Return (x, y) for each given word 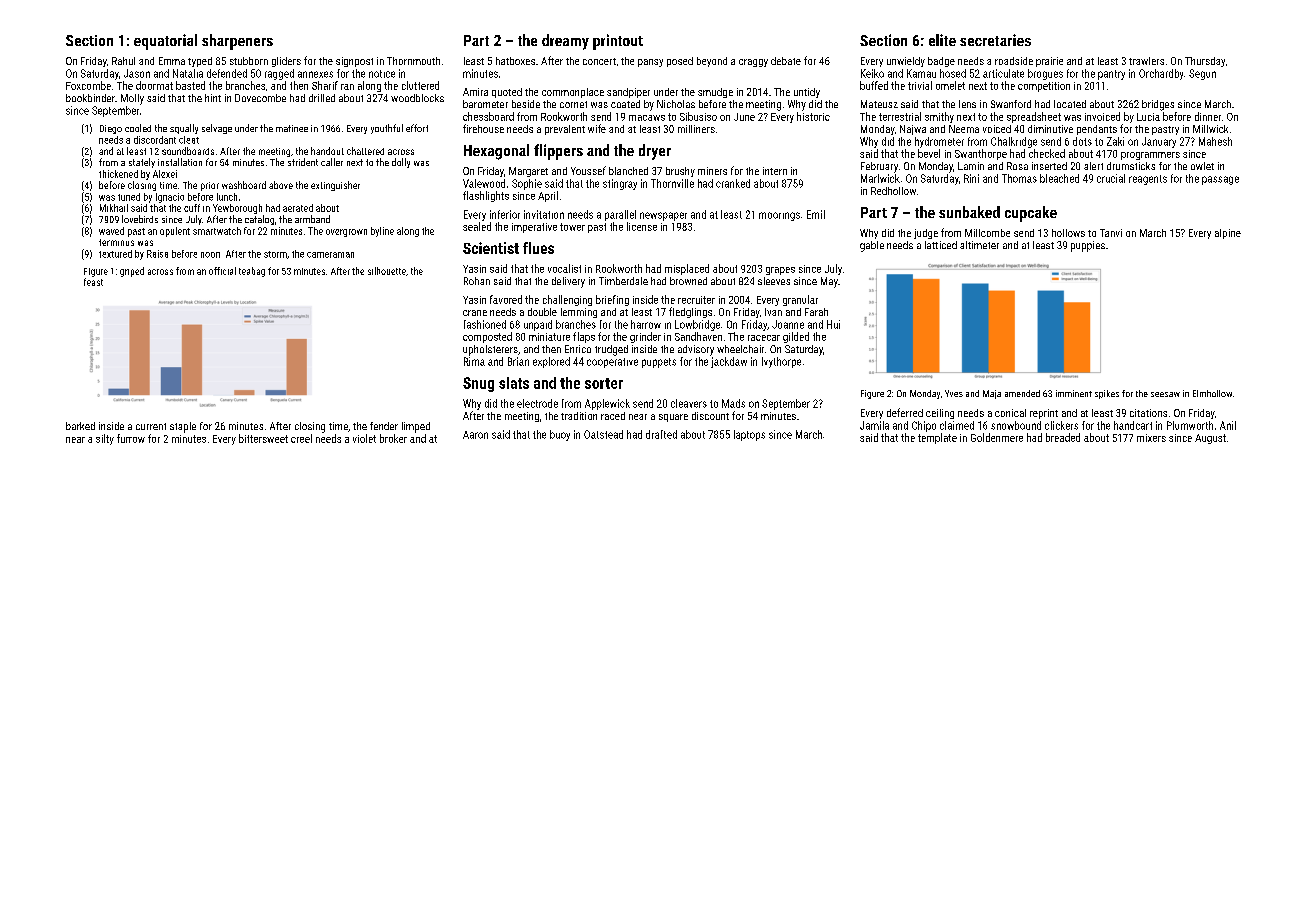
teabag (252, 272)
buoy (560, 435)
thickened (118, 174)
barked (80, 426)
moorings (779, 216)
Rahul (123, 61)
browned (688, 281)
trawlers (1146, 61)
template (937, 438)
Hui (833, 324)
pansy (650, 63)
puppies (1088, 246)
